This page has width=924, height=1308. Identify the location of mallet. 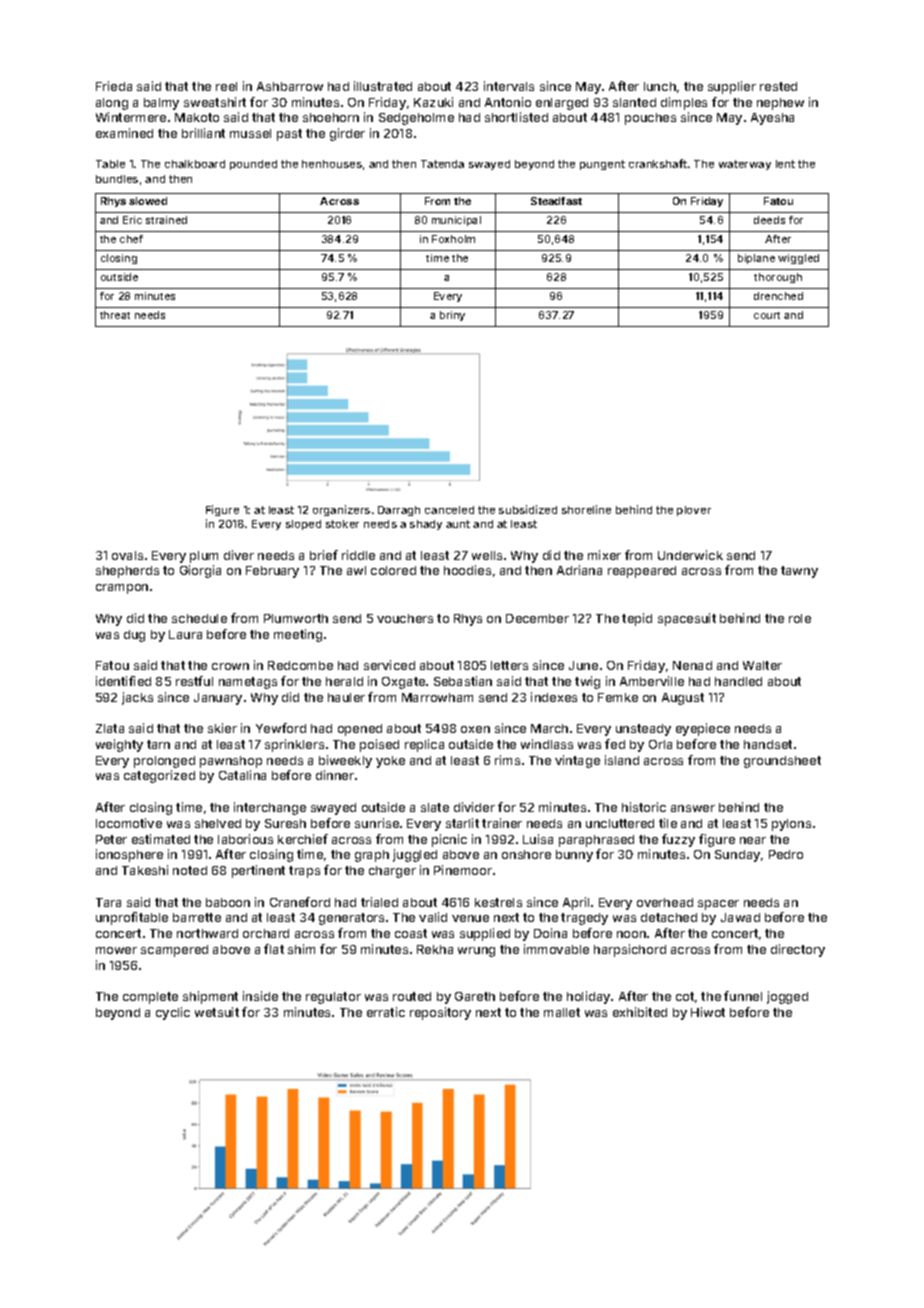
(562, 1012).
